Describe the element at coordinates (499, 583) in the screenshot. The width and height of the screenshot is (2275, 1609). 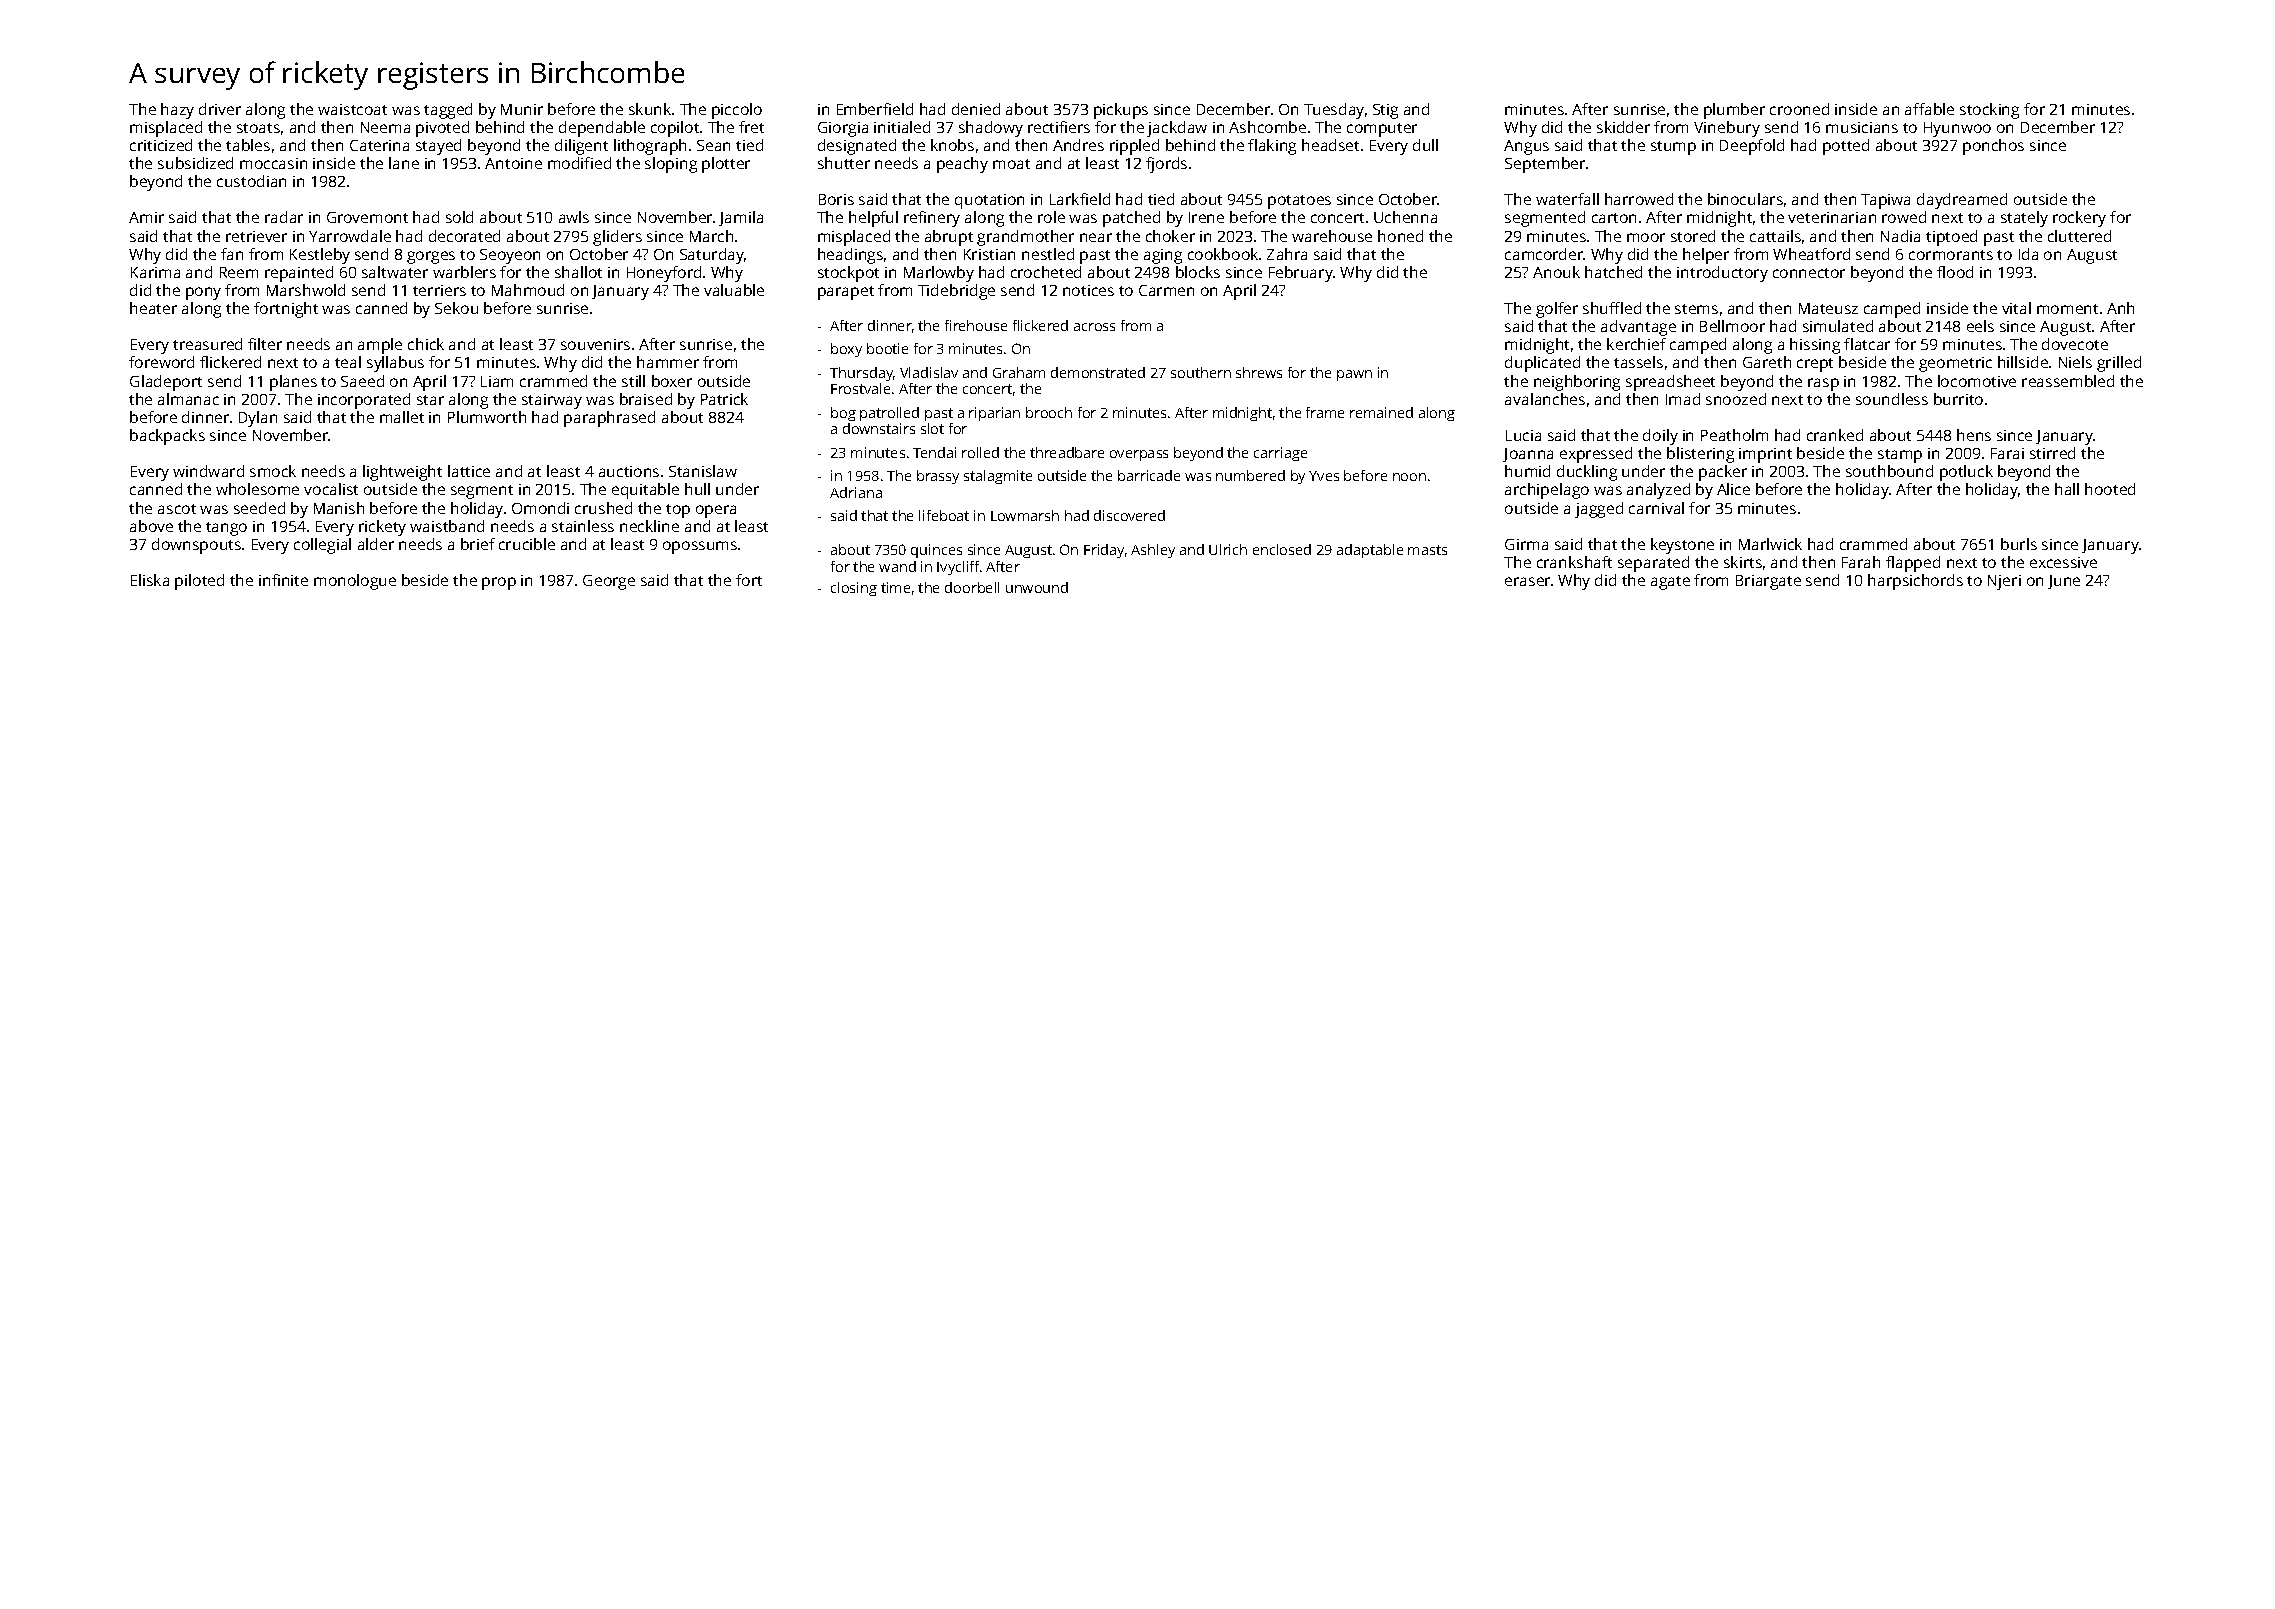
I see `prop` at that location.
